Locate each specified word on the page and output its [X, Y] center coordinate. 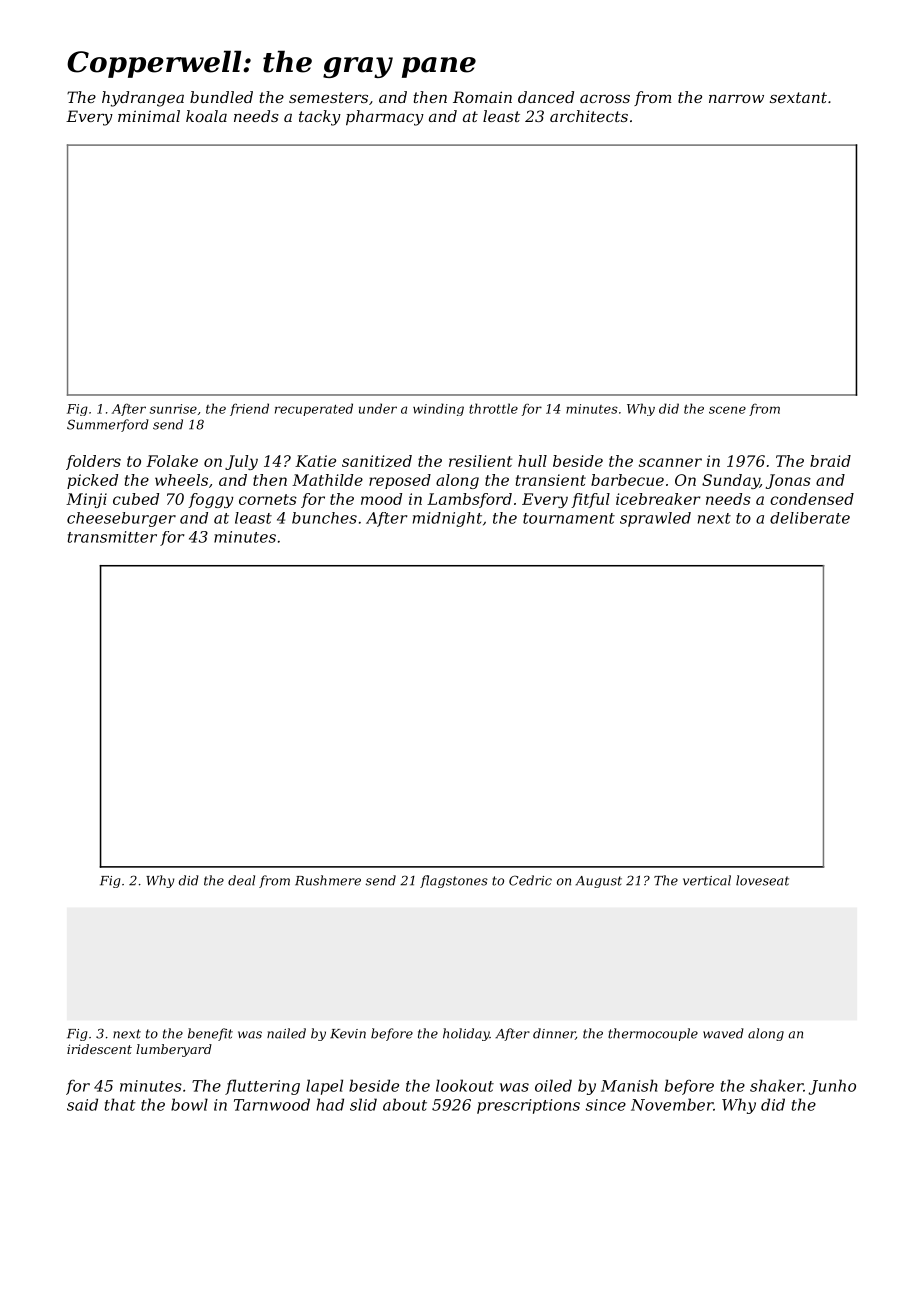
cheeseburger [121, 519]
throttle [493, 408]
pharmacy [385, 118]
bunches [324, 518]
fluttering [262, 1087]
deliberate [810, 518]
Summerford [108, 425]
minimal [149, 116]
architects [589, 116]
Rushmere [328, 880]
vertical [707, 880]
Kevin [348, 1034]
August [598, 882]
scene [727, 410]
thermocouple [653, 1034]
